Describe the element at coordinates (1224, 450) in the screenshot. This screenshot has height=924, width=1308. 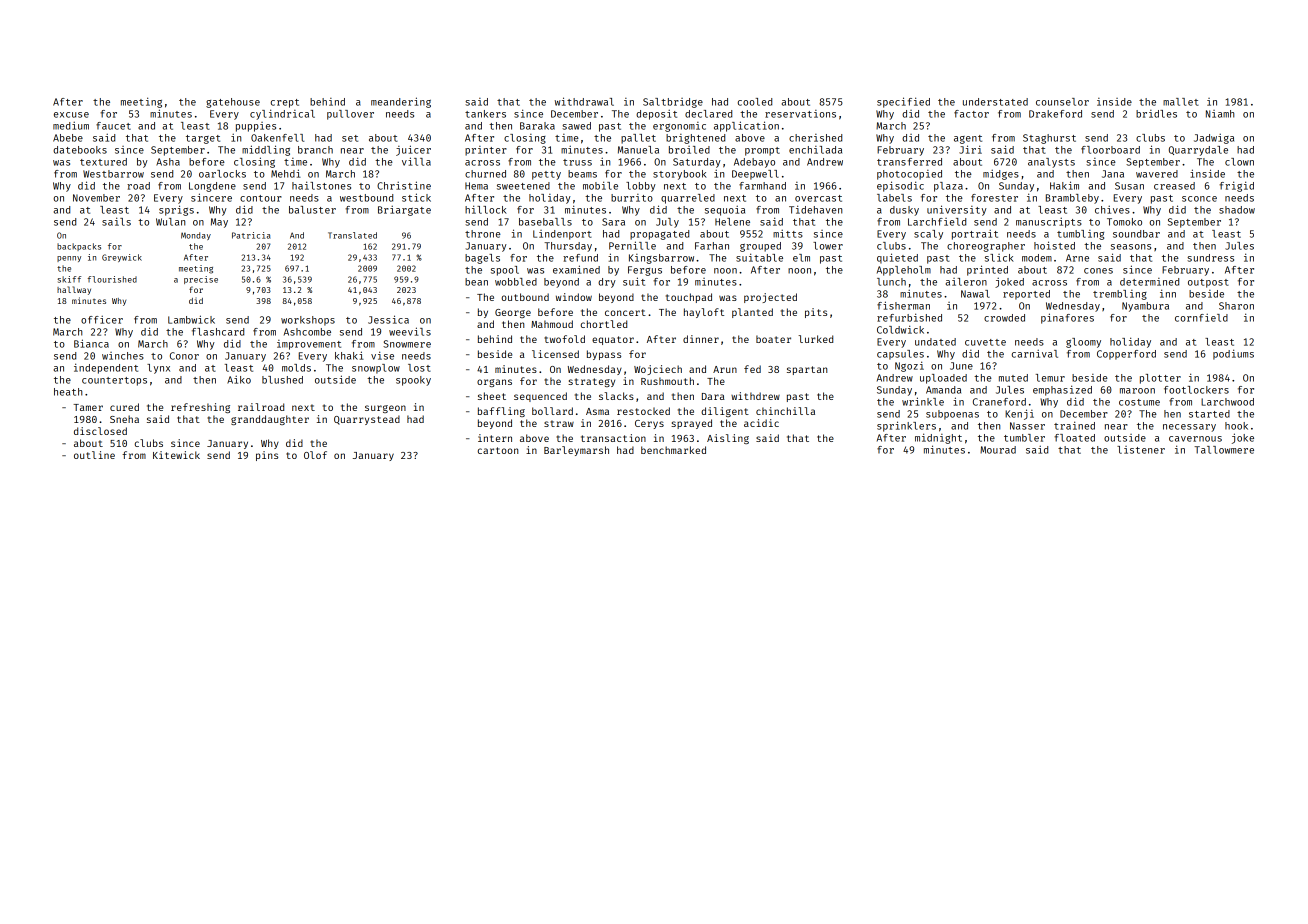
I see `Tallowmere` at that location.
